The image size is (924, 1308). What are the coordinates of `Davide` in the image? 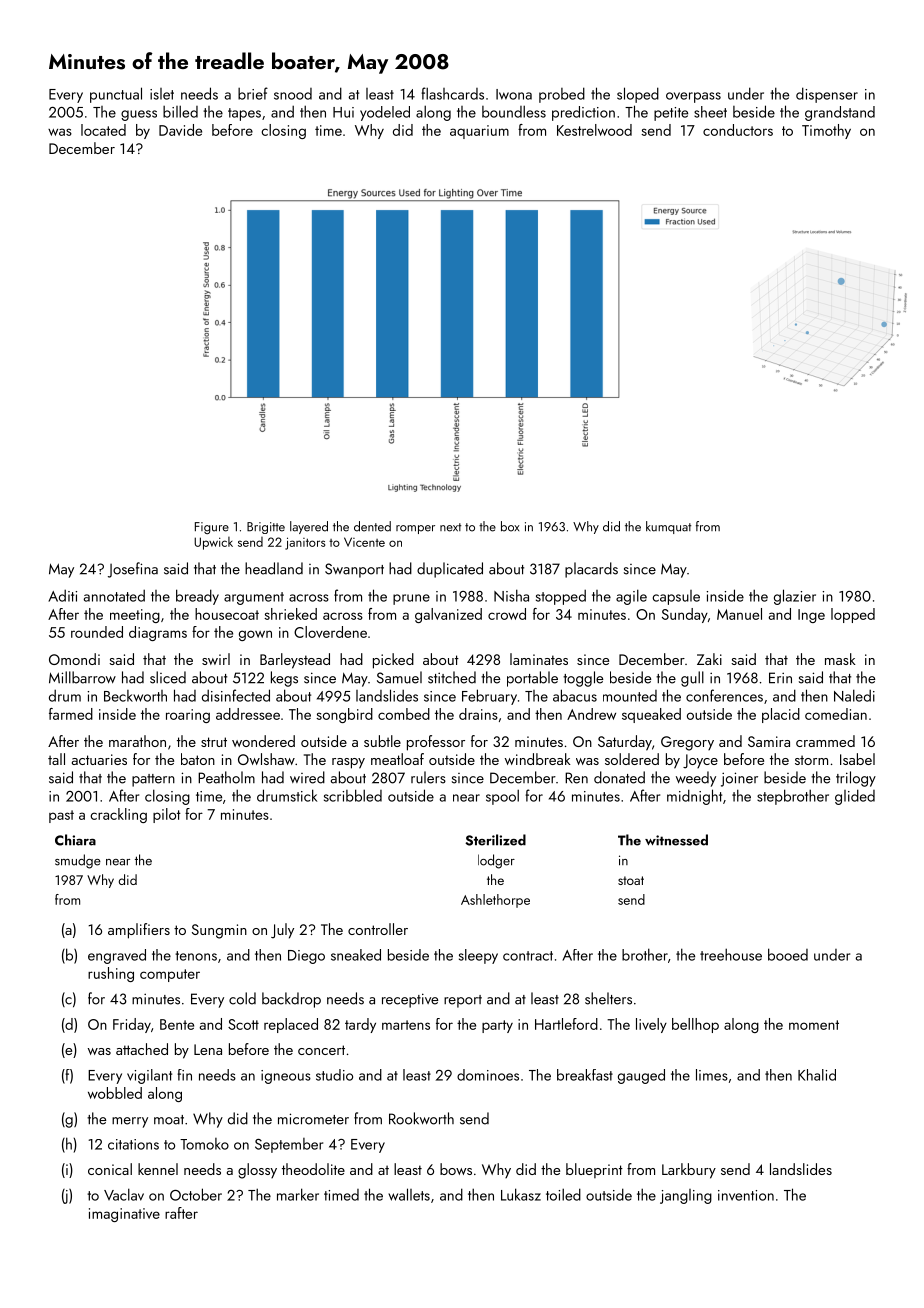 It's located at (180, 130).
